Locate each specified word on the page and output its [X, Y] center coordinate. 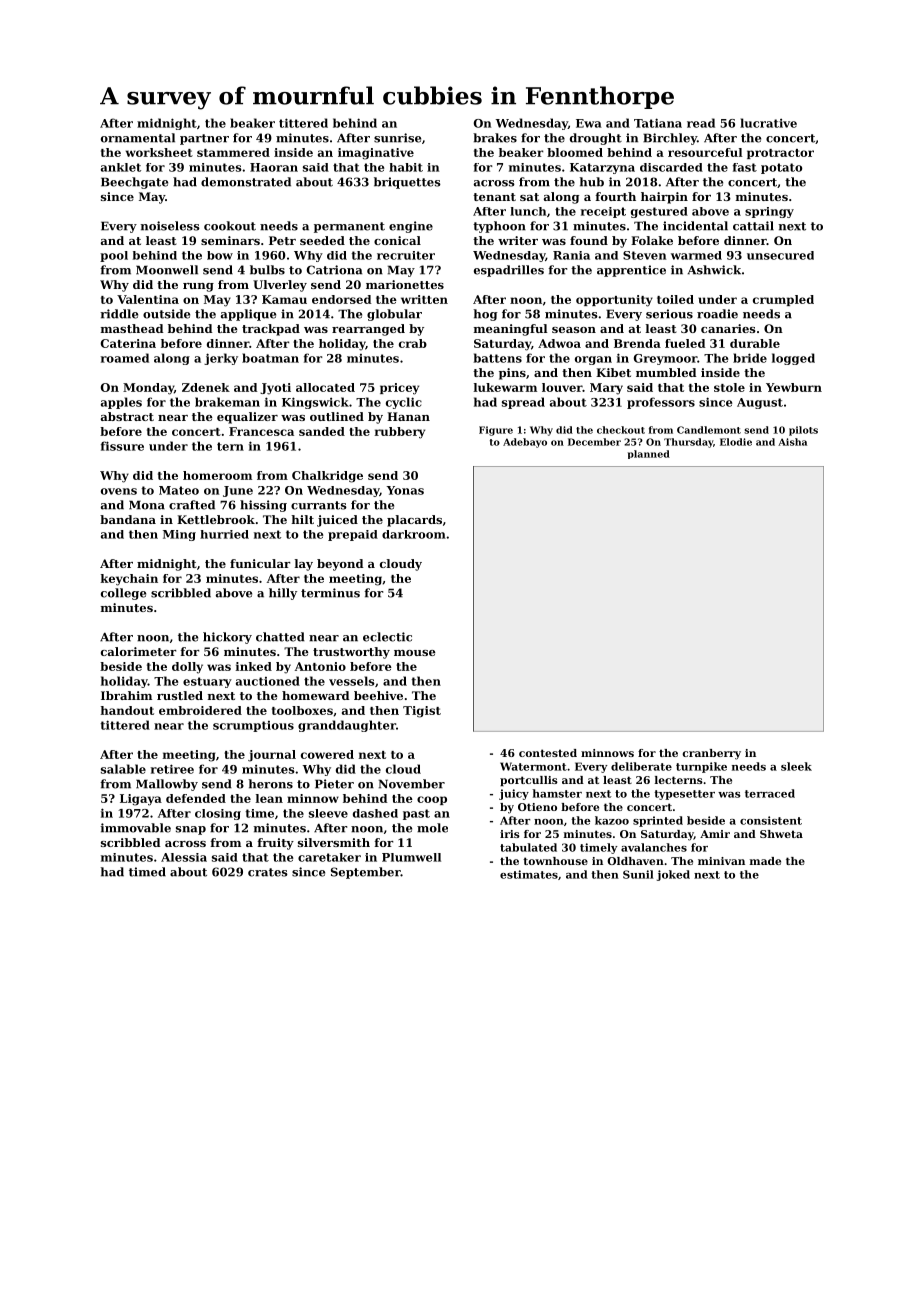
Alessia [184, 857]
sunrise [397, 138]
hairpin [664, 198]
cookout [230, 226]
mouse [415, 653]
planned [649, 454]
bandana [128, 519]
